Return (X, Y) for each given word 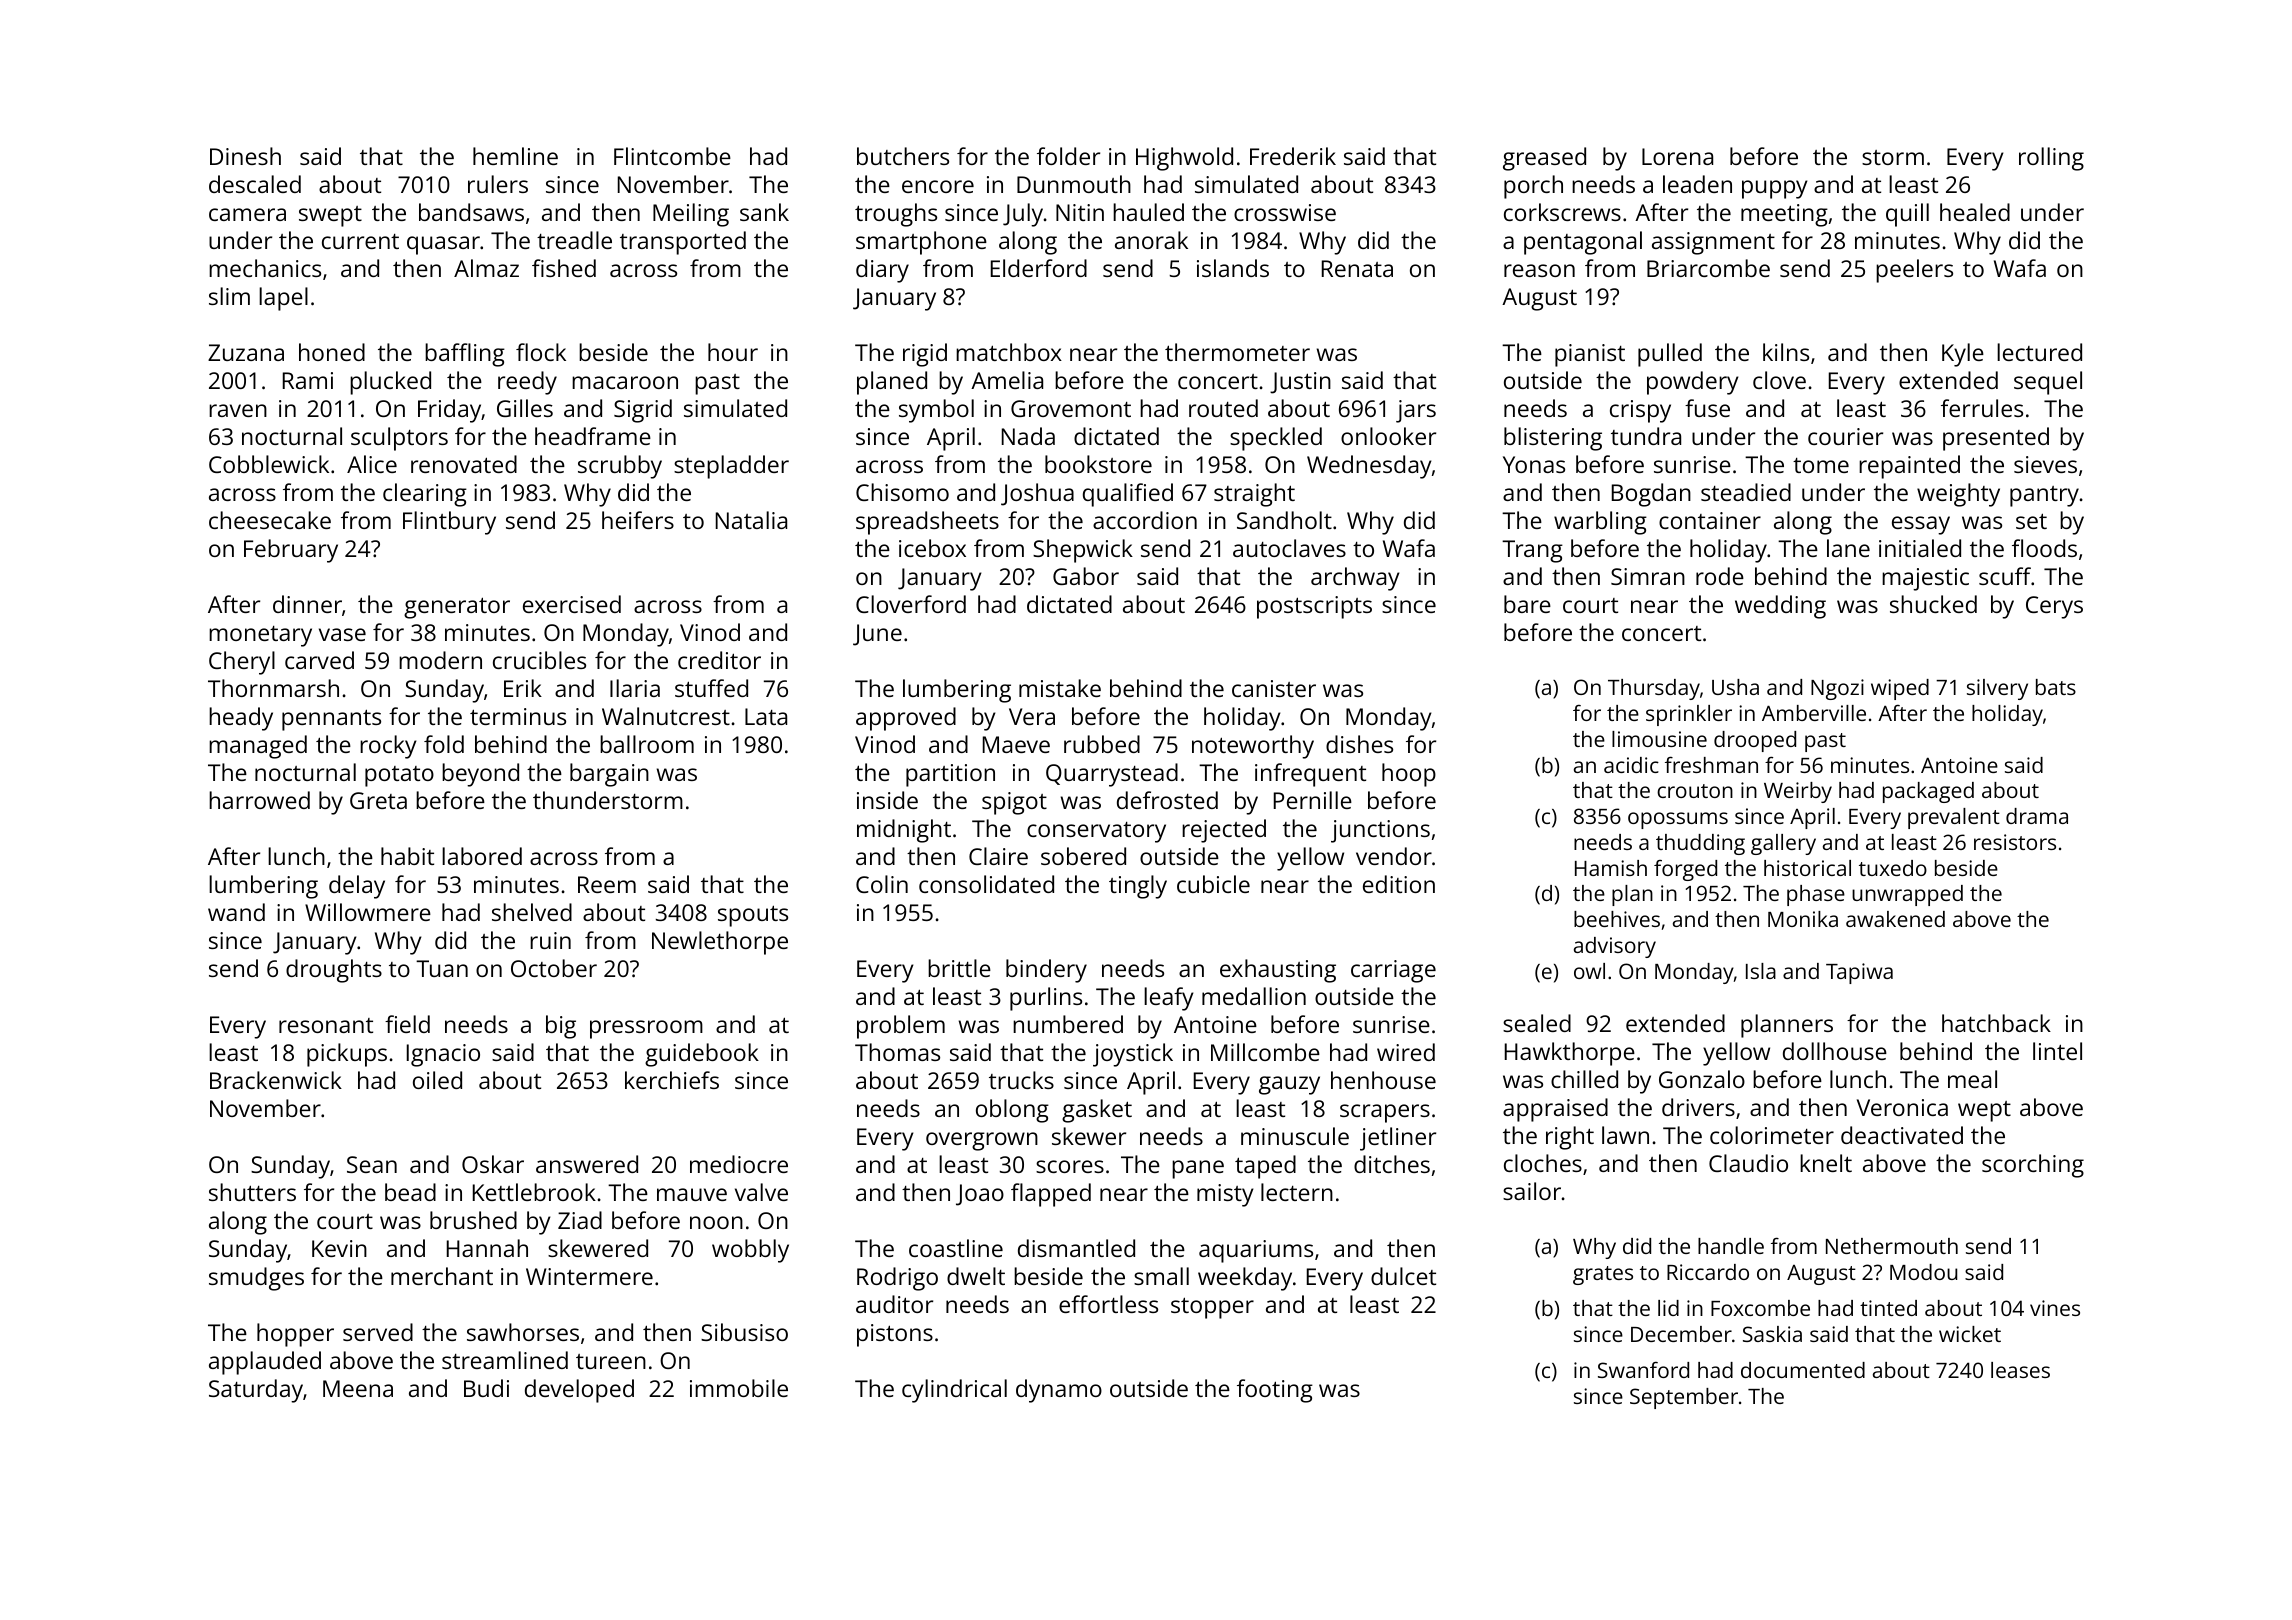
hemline (515, 156)
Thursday (1654, 689)
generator (457, 608)
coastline (956, 1248)
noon (716, 1222)
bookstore (1098, 464)
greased (1544, 159)
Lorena (1677, 156)
